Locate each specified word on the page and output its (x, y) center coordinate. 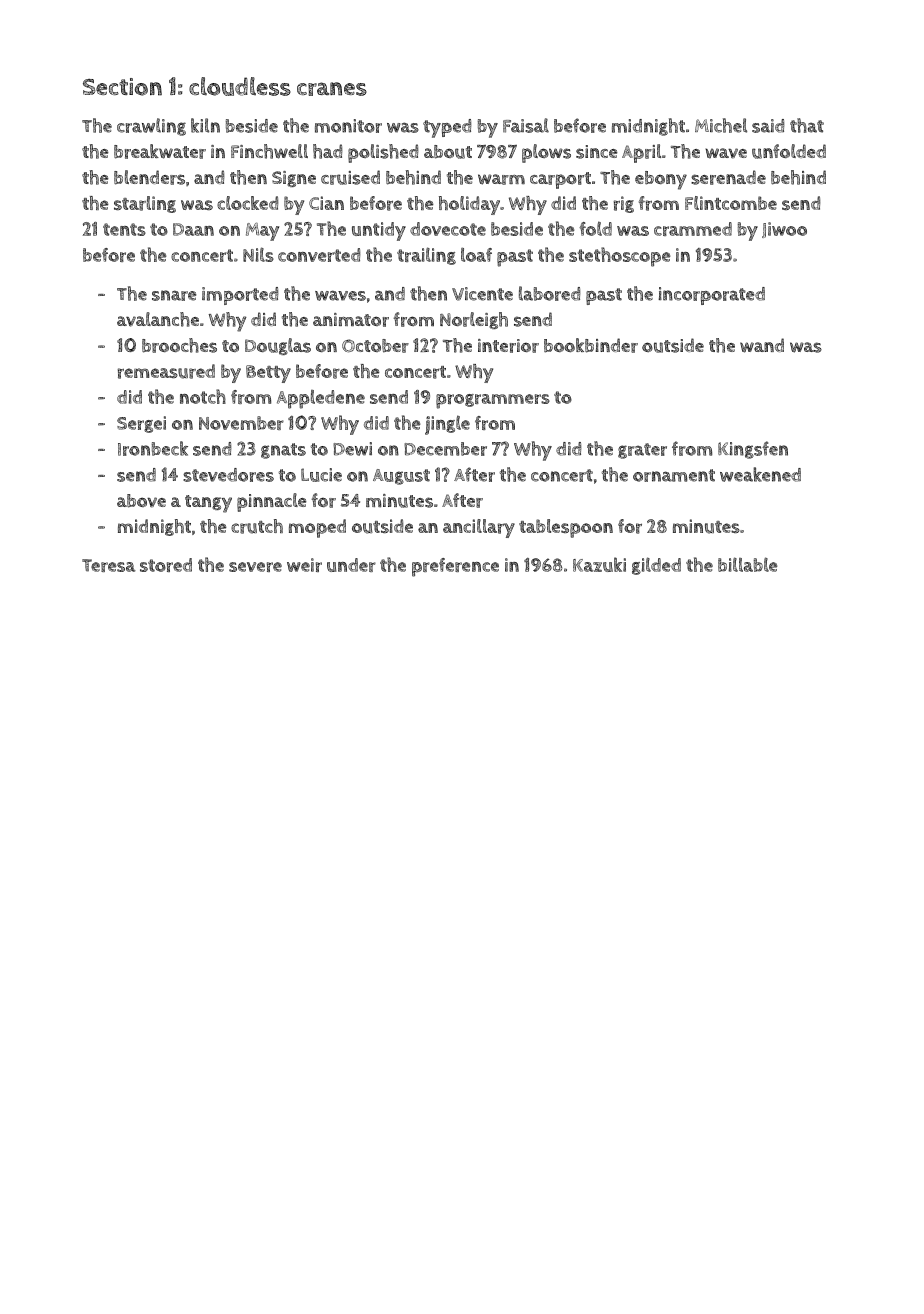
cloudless (240, 86)
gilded (656, 566)
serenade (728, 177)
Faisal (526, 125)
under (351, 565)
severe (255, 567)
